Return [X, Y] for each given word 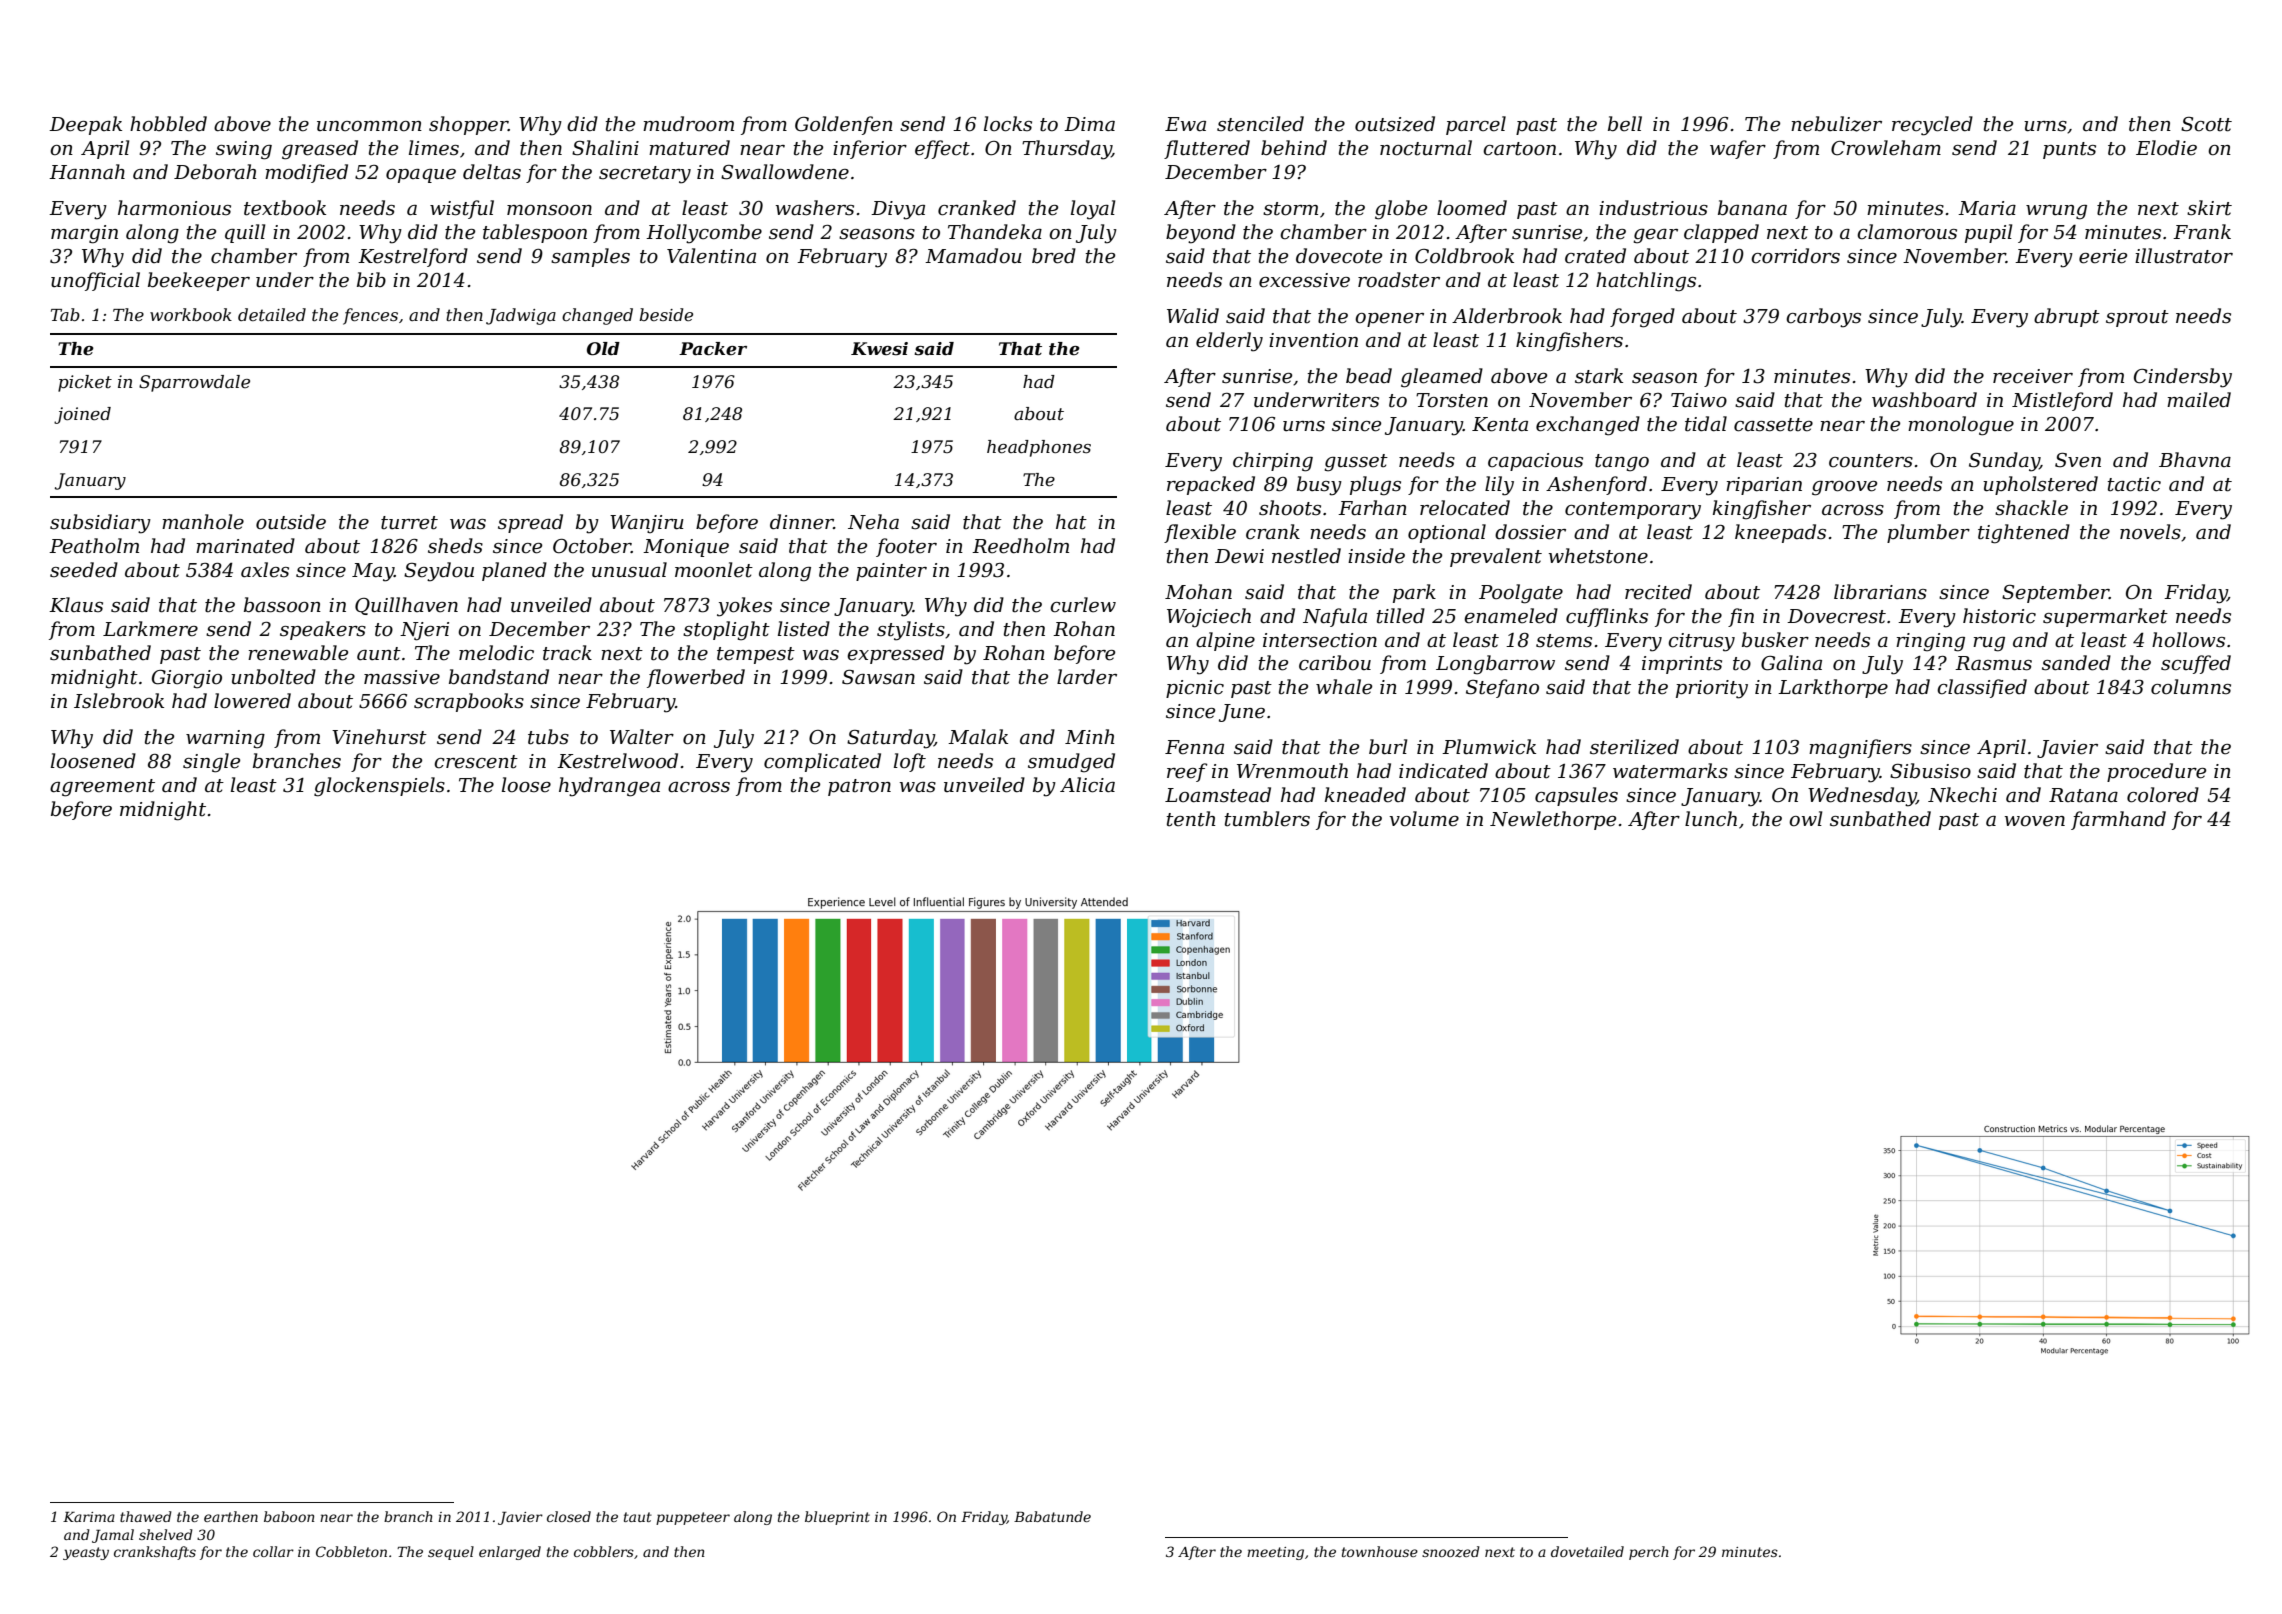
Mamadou [973, 256]
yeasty [86, 1553]
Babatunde [1052, 1516]
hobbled [168, 124]
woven [2035, 821]
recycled [1932, 126]
